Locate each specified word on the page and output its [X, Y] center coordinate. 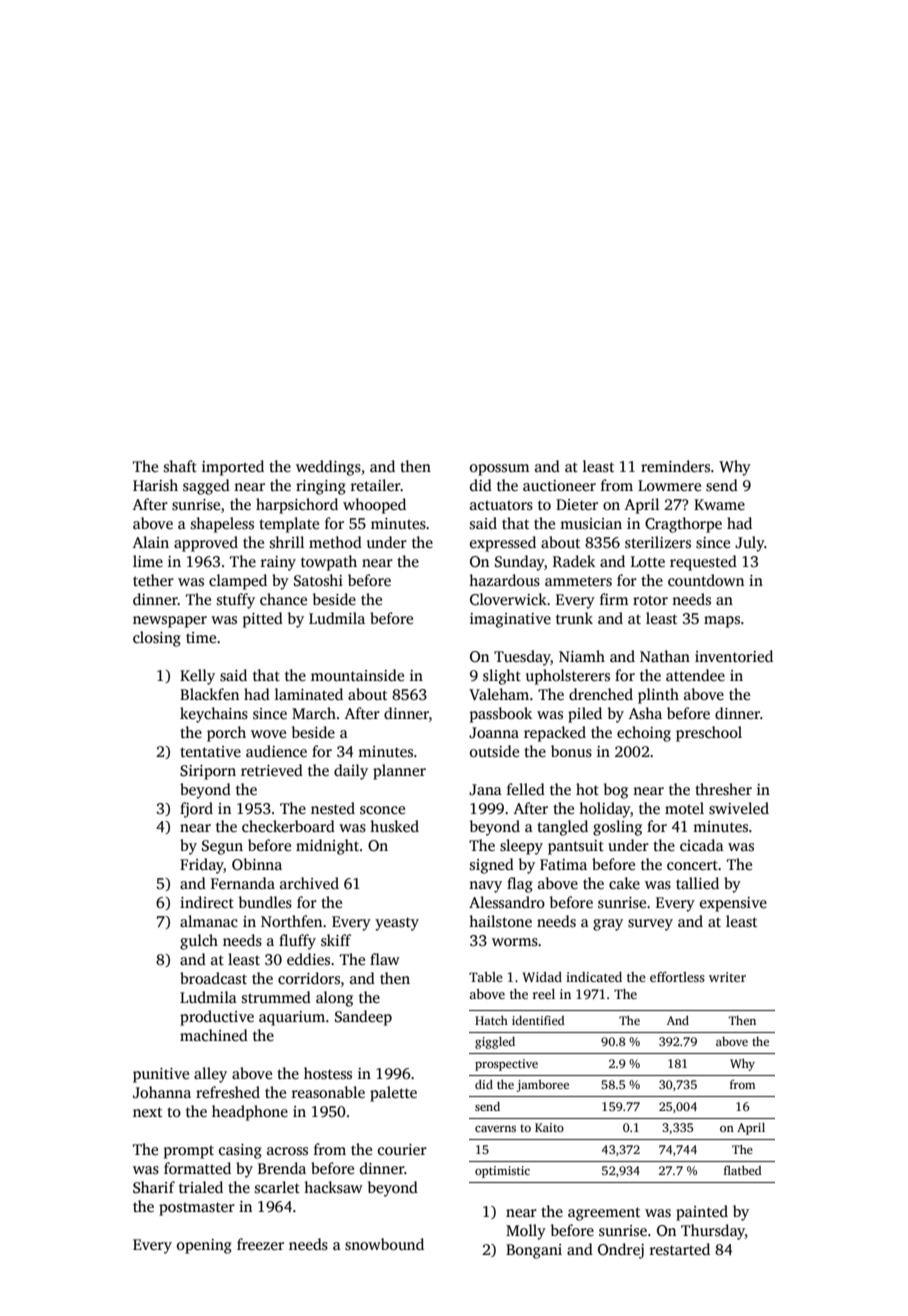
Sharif [154, 1187]
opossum [500, 470]
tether [153, 580]
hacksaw [333, 1187]
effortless [677, 977]
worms [515, 942]
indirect [207, 902]
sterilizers [658, 542]
